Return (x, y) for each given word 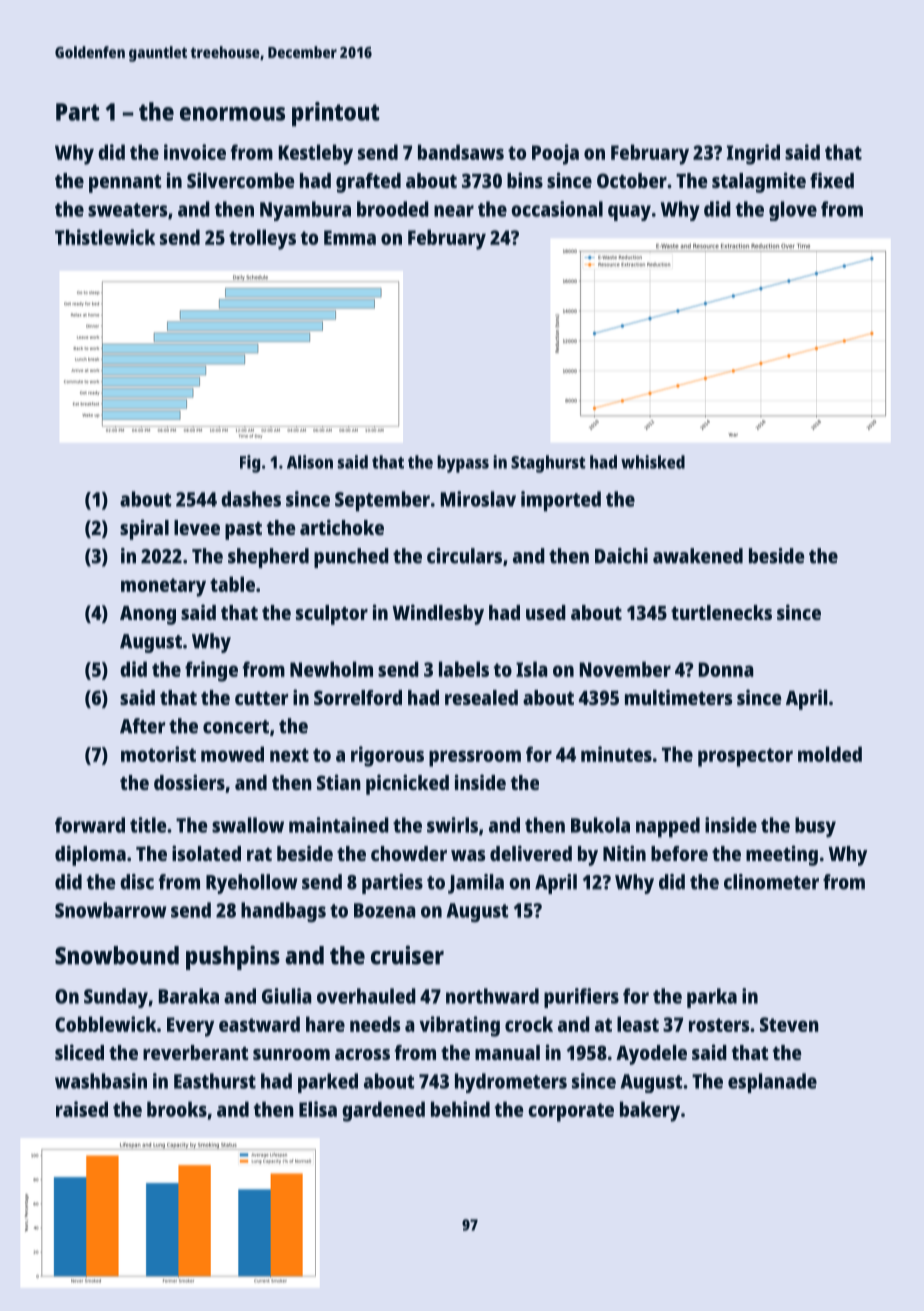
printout (335, 114)
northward (492, 996)
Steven (789, 1024)
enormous (232, 114)
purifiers (581, 998)
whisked (653, 462)
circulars (464, 556)
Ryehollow (252, 884)
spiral (144, 529)
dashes (251, 499)
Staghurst (548, 464)
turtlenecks (721, 612)
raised (82, 1109)
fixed (832, 180)
